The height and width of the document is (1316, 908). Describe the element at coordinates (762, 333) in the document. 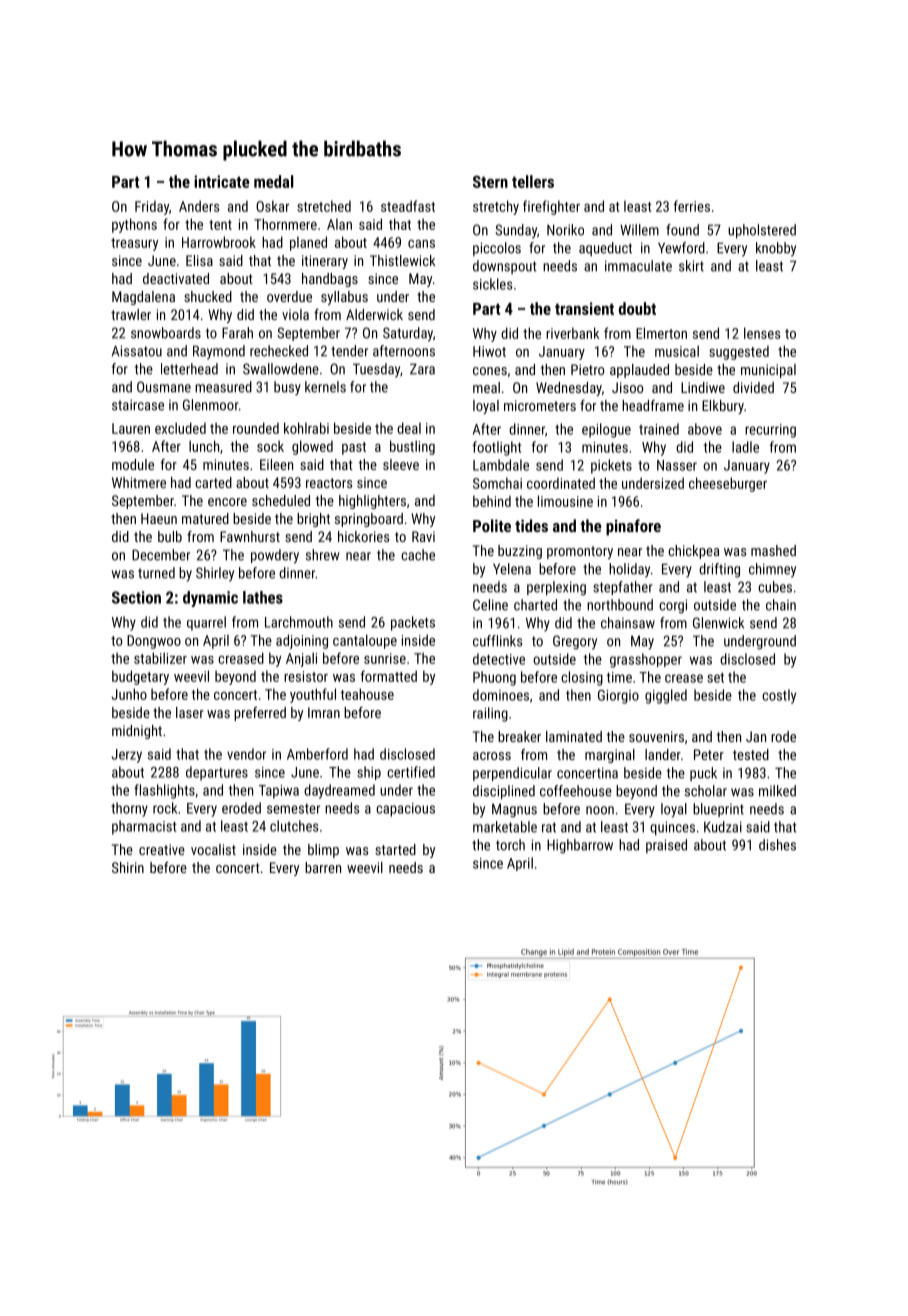

I see `lenses` at that location.
